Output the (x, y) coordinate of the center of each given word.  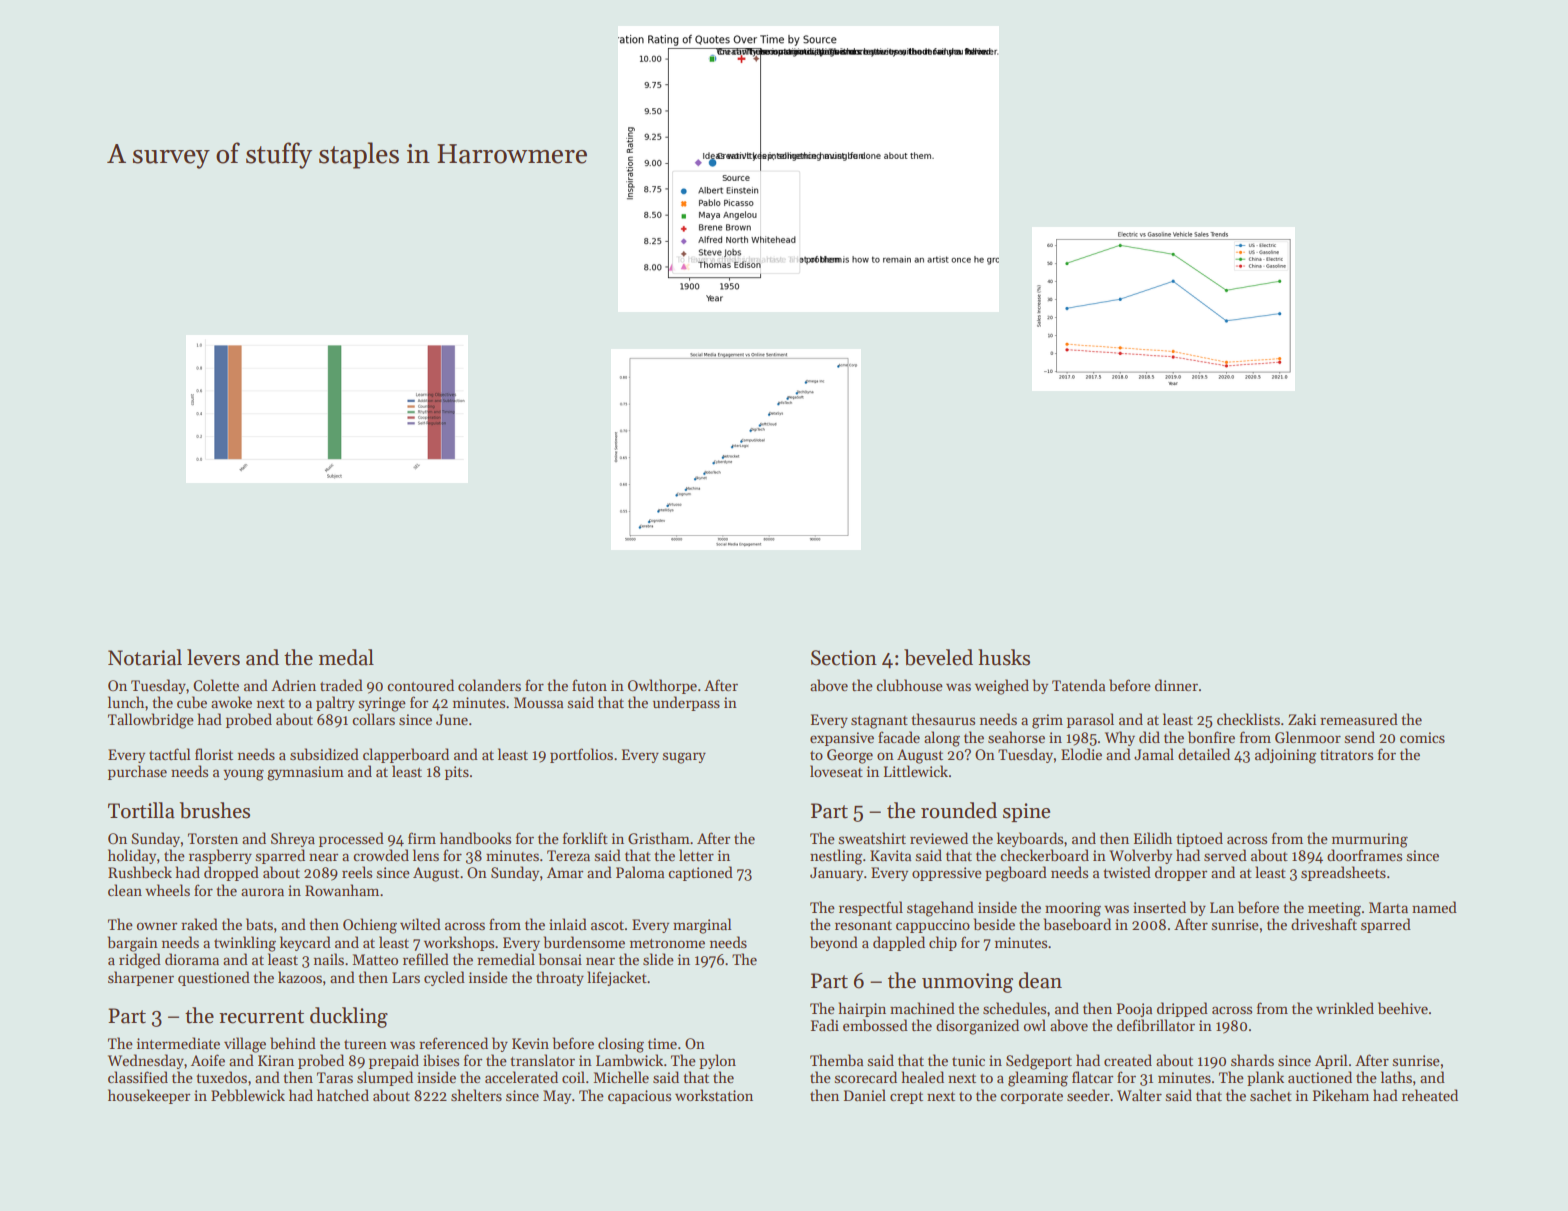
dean (1040, 980)
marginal (702, 926)
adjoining (1285, 756)
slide (658, 959)
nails (329, 959)
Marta (1388, 907)
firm (422, 838)
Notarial (145, 657)
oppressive (947, 874)
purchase (137, 772)
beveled (938, 657)
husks (1004, 657)
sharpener (141, 978)
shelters (476, 1095)
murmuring (1370, 840)
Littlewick (916, 771)
